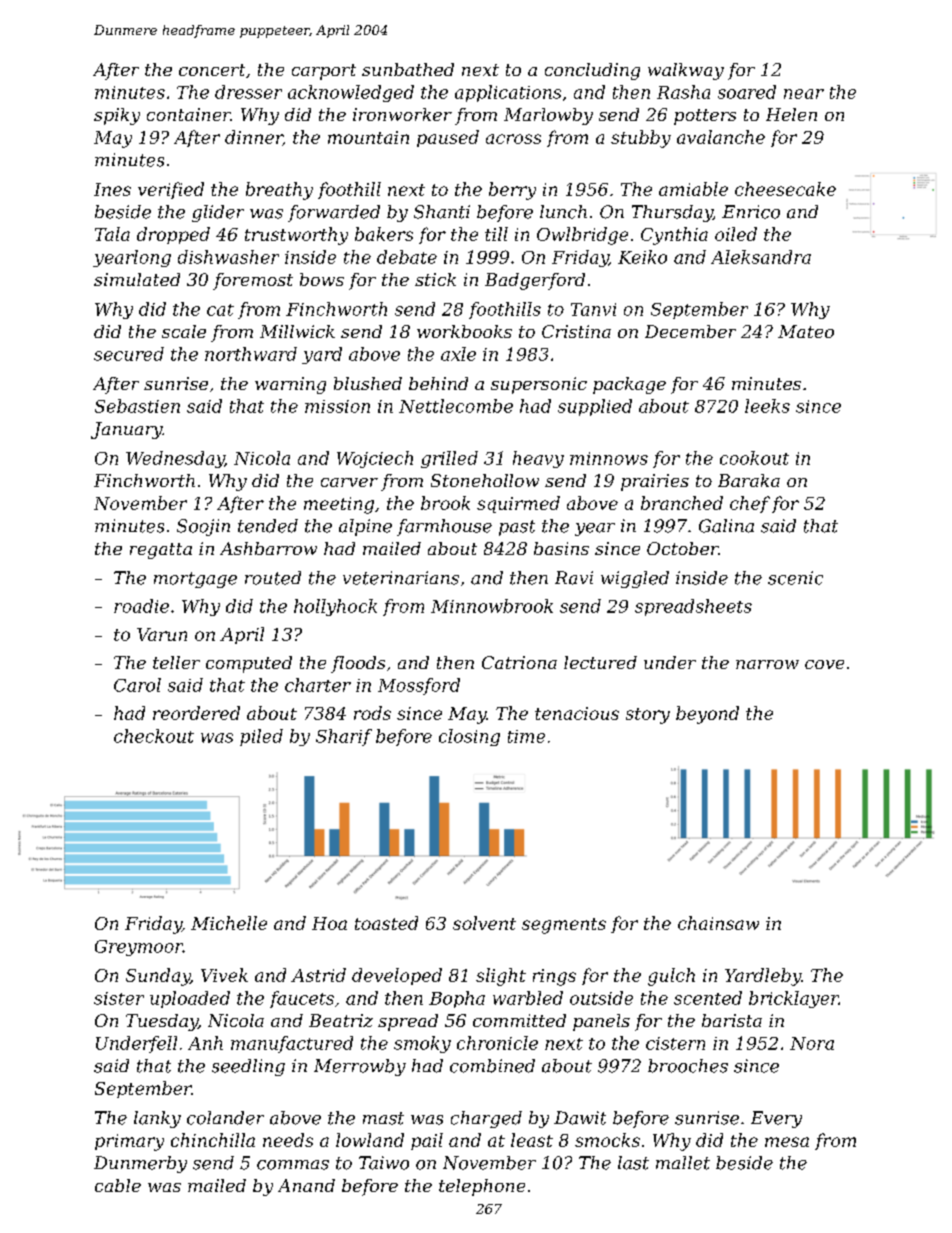  What do you see at coordinates (592, 71) in the image?
I see `concluding` at bounding box center [592, 71].
